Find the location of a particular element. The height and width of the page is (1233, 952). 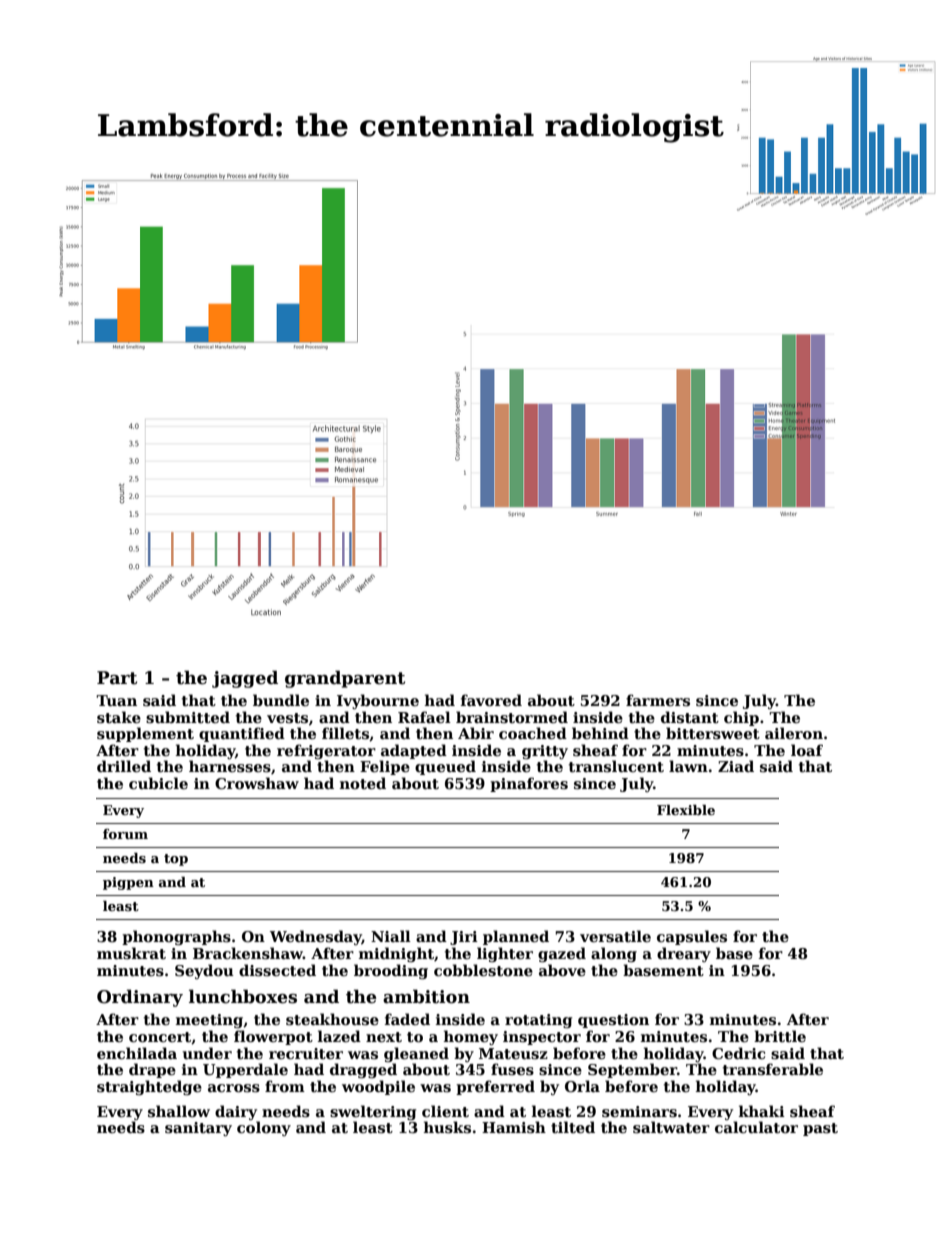

capsules is located at coordinates (692, 937).
